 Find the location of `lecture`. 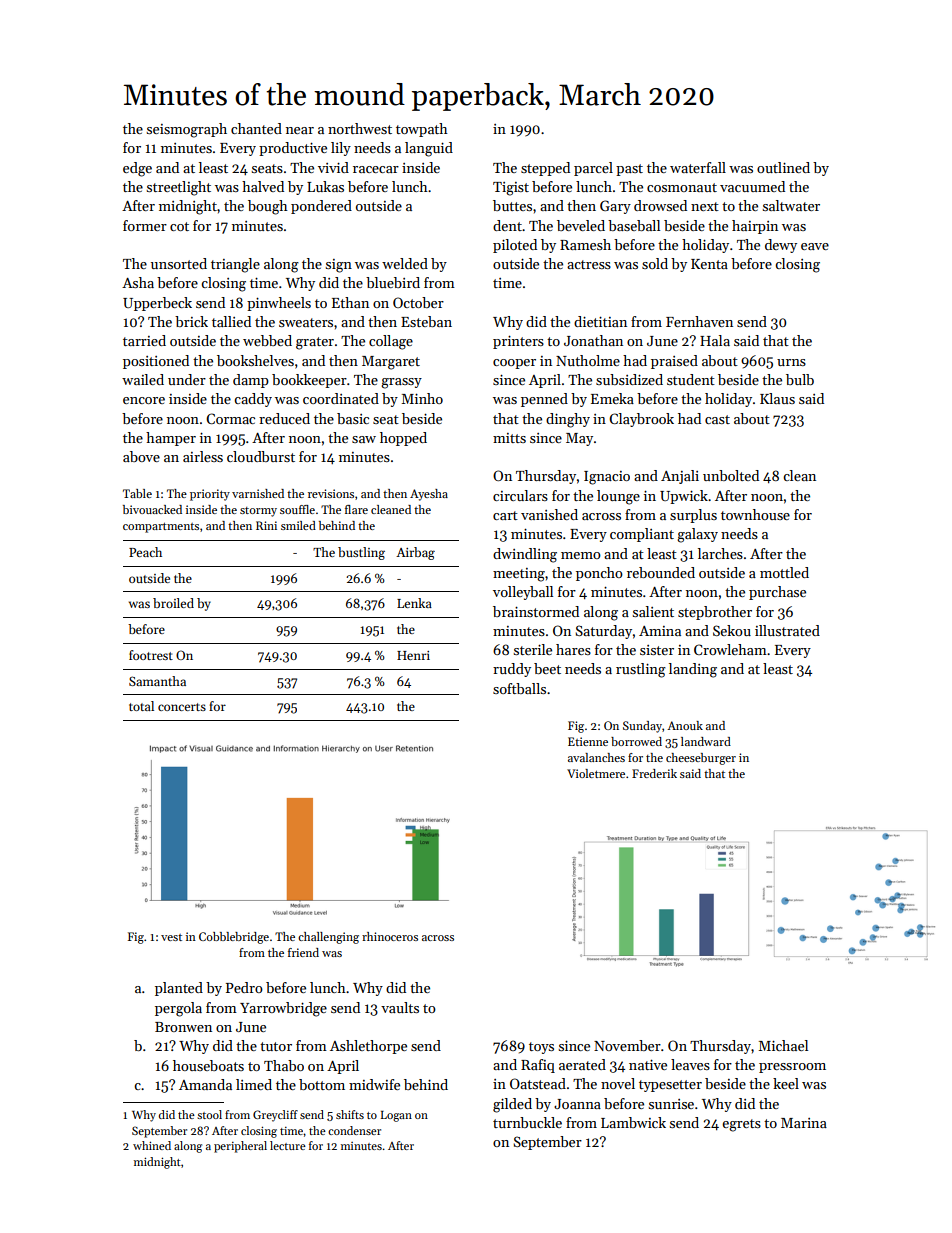

lecture is located at coordinates (288, 1145).
